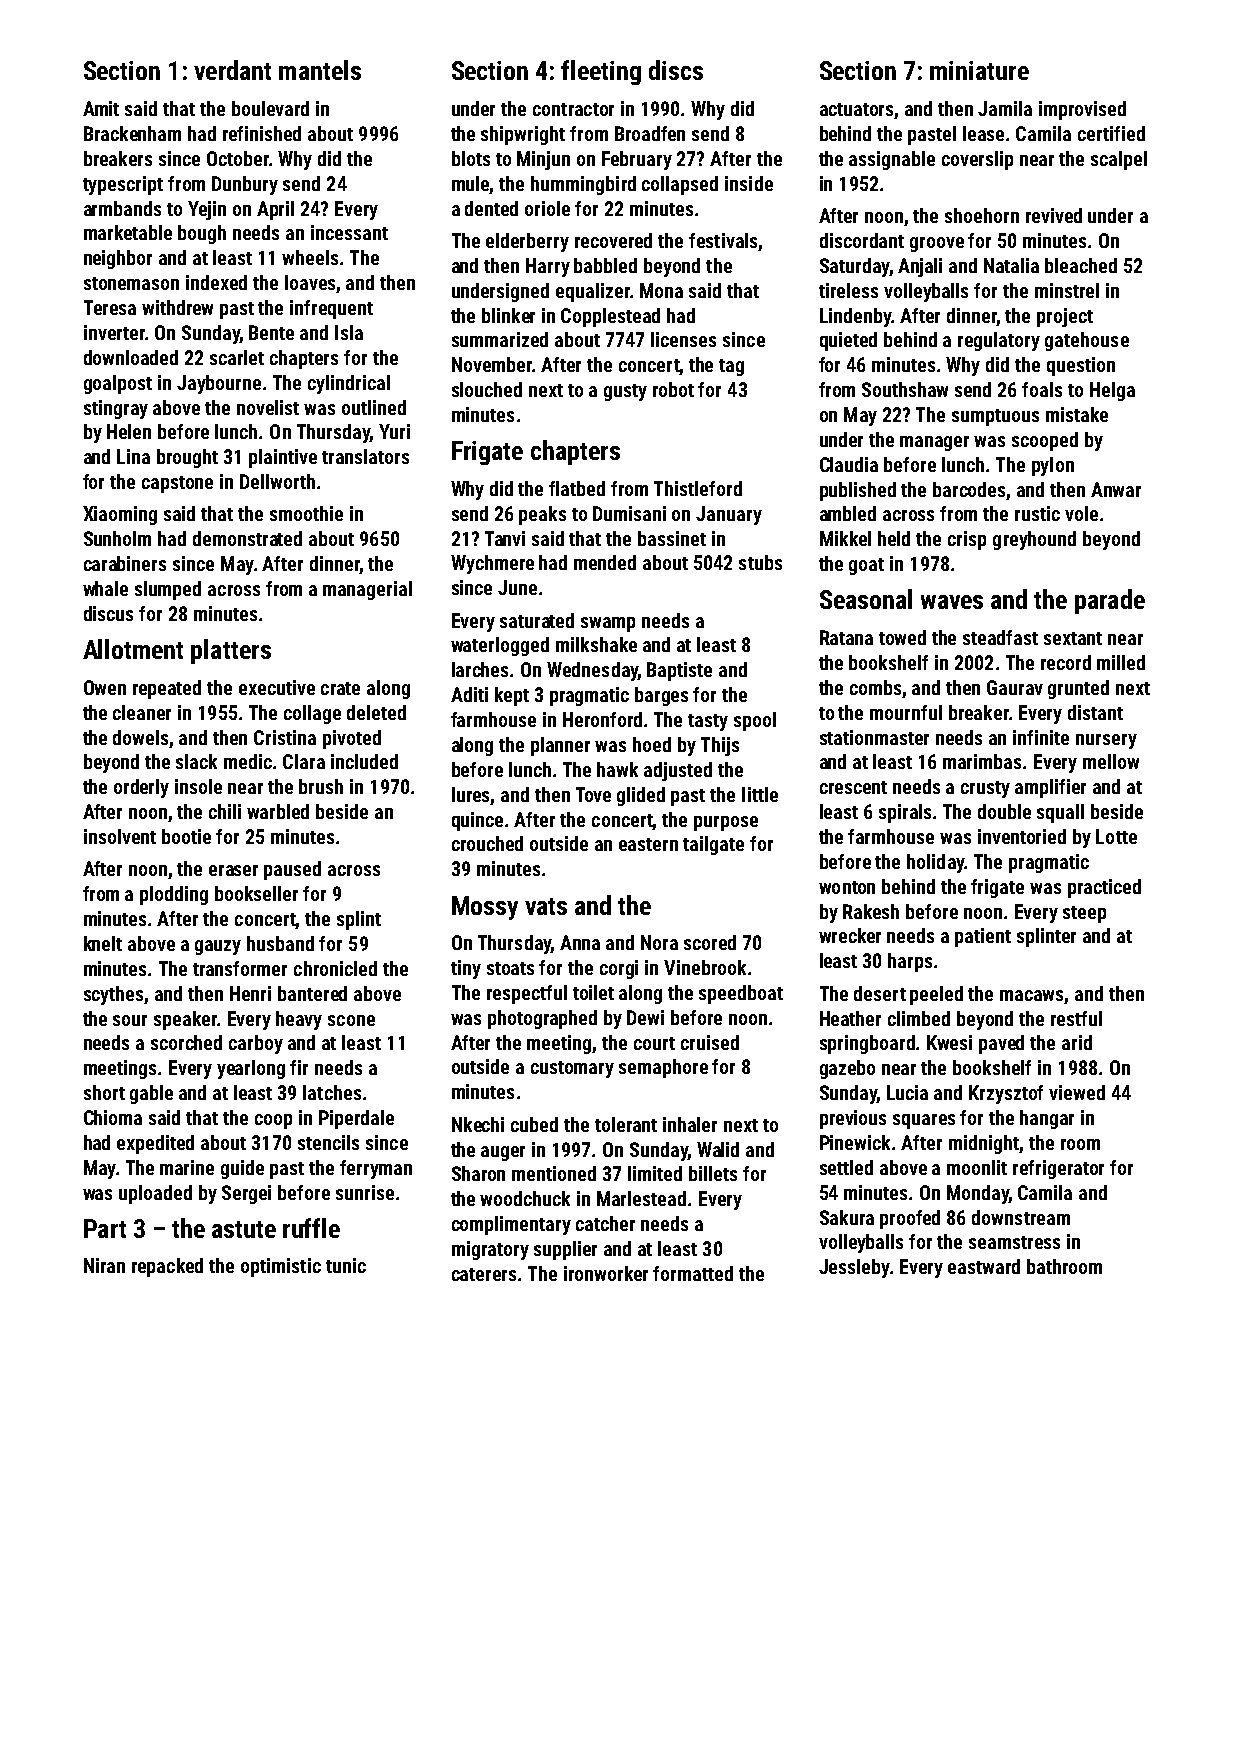  What do you see at coordinates (232, 70) in the document?
I see `verdant` at bounding box center [232, 70].
